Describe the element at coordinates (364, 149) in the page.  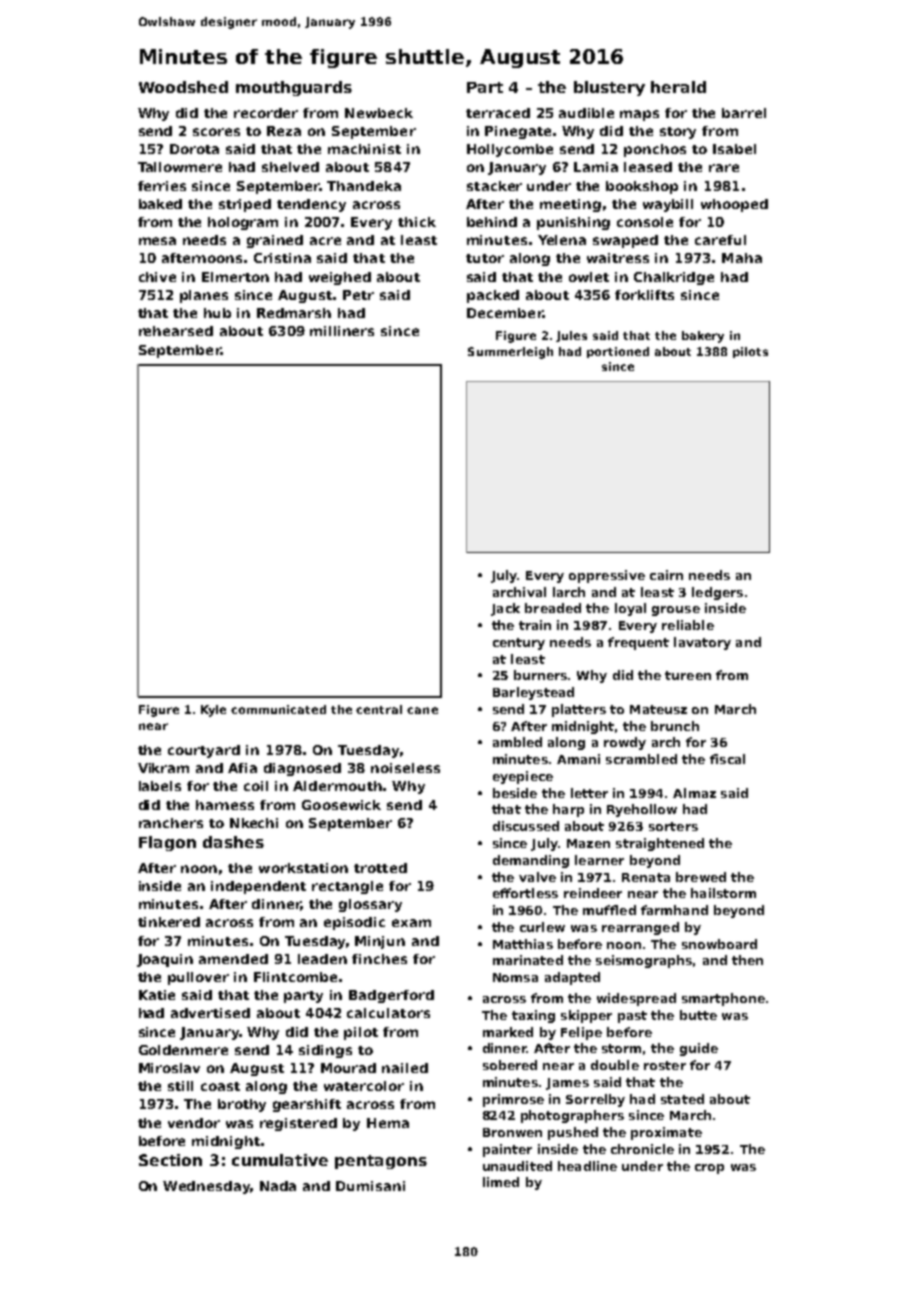
I see `machinist` at that location.
